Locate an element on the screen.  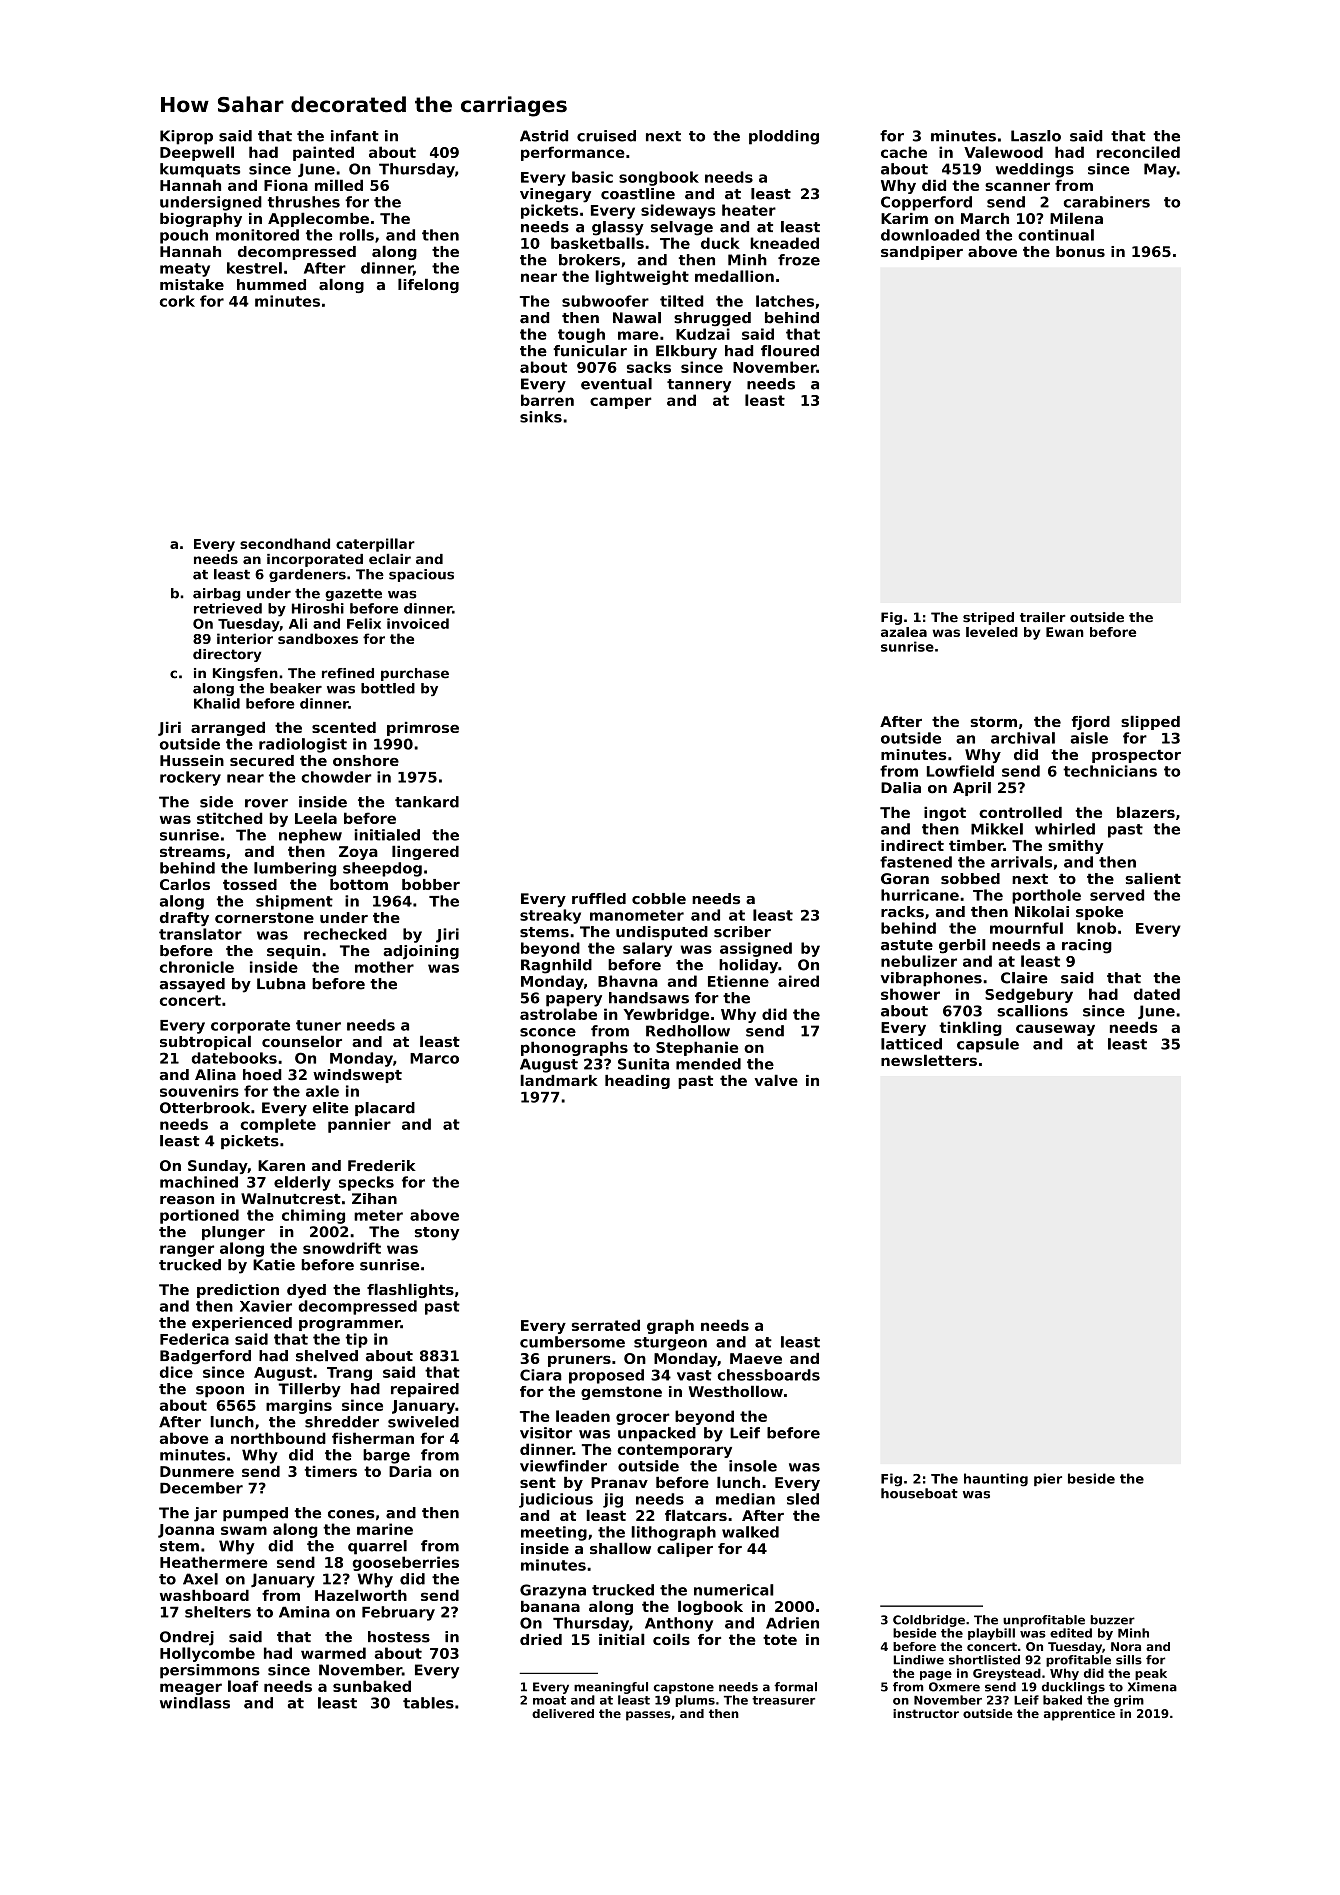
refined is located at coordinates (348, 673).
